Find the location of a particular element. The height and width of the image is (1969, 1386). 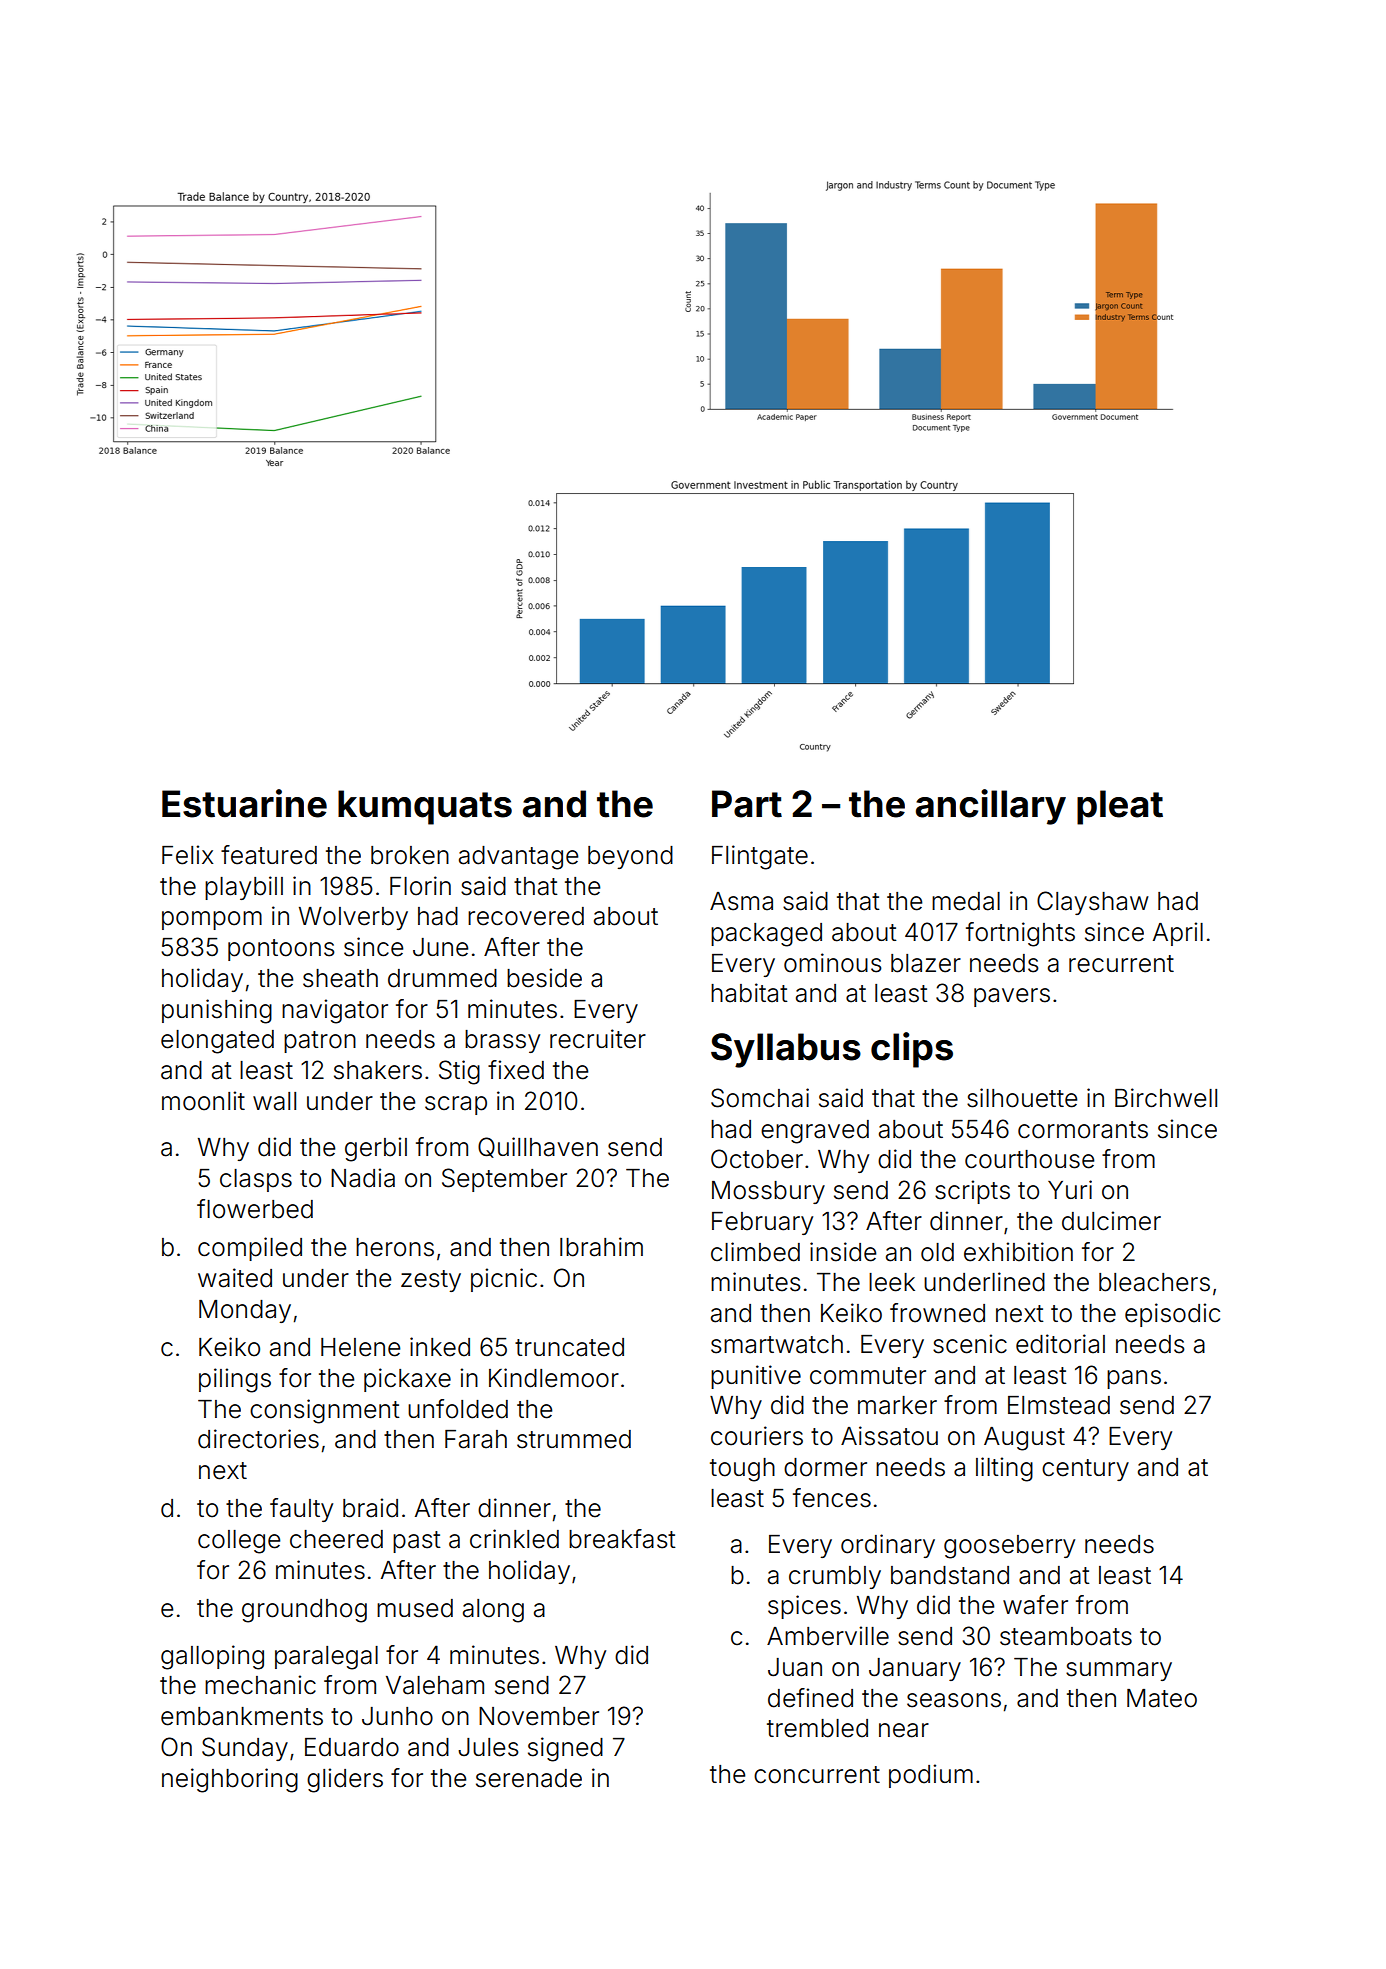

playbill is located at coordinates (244, 888).
